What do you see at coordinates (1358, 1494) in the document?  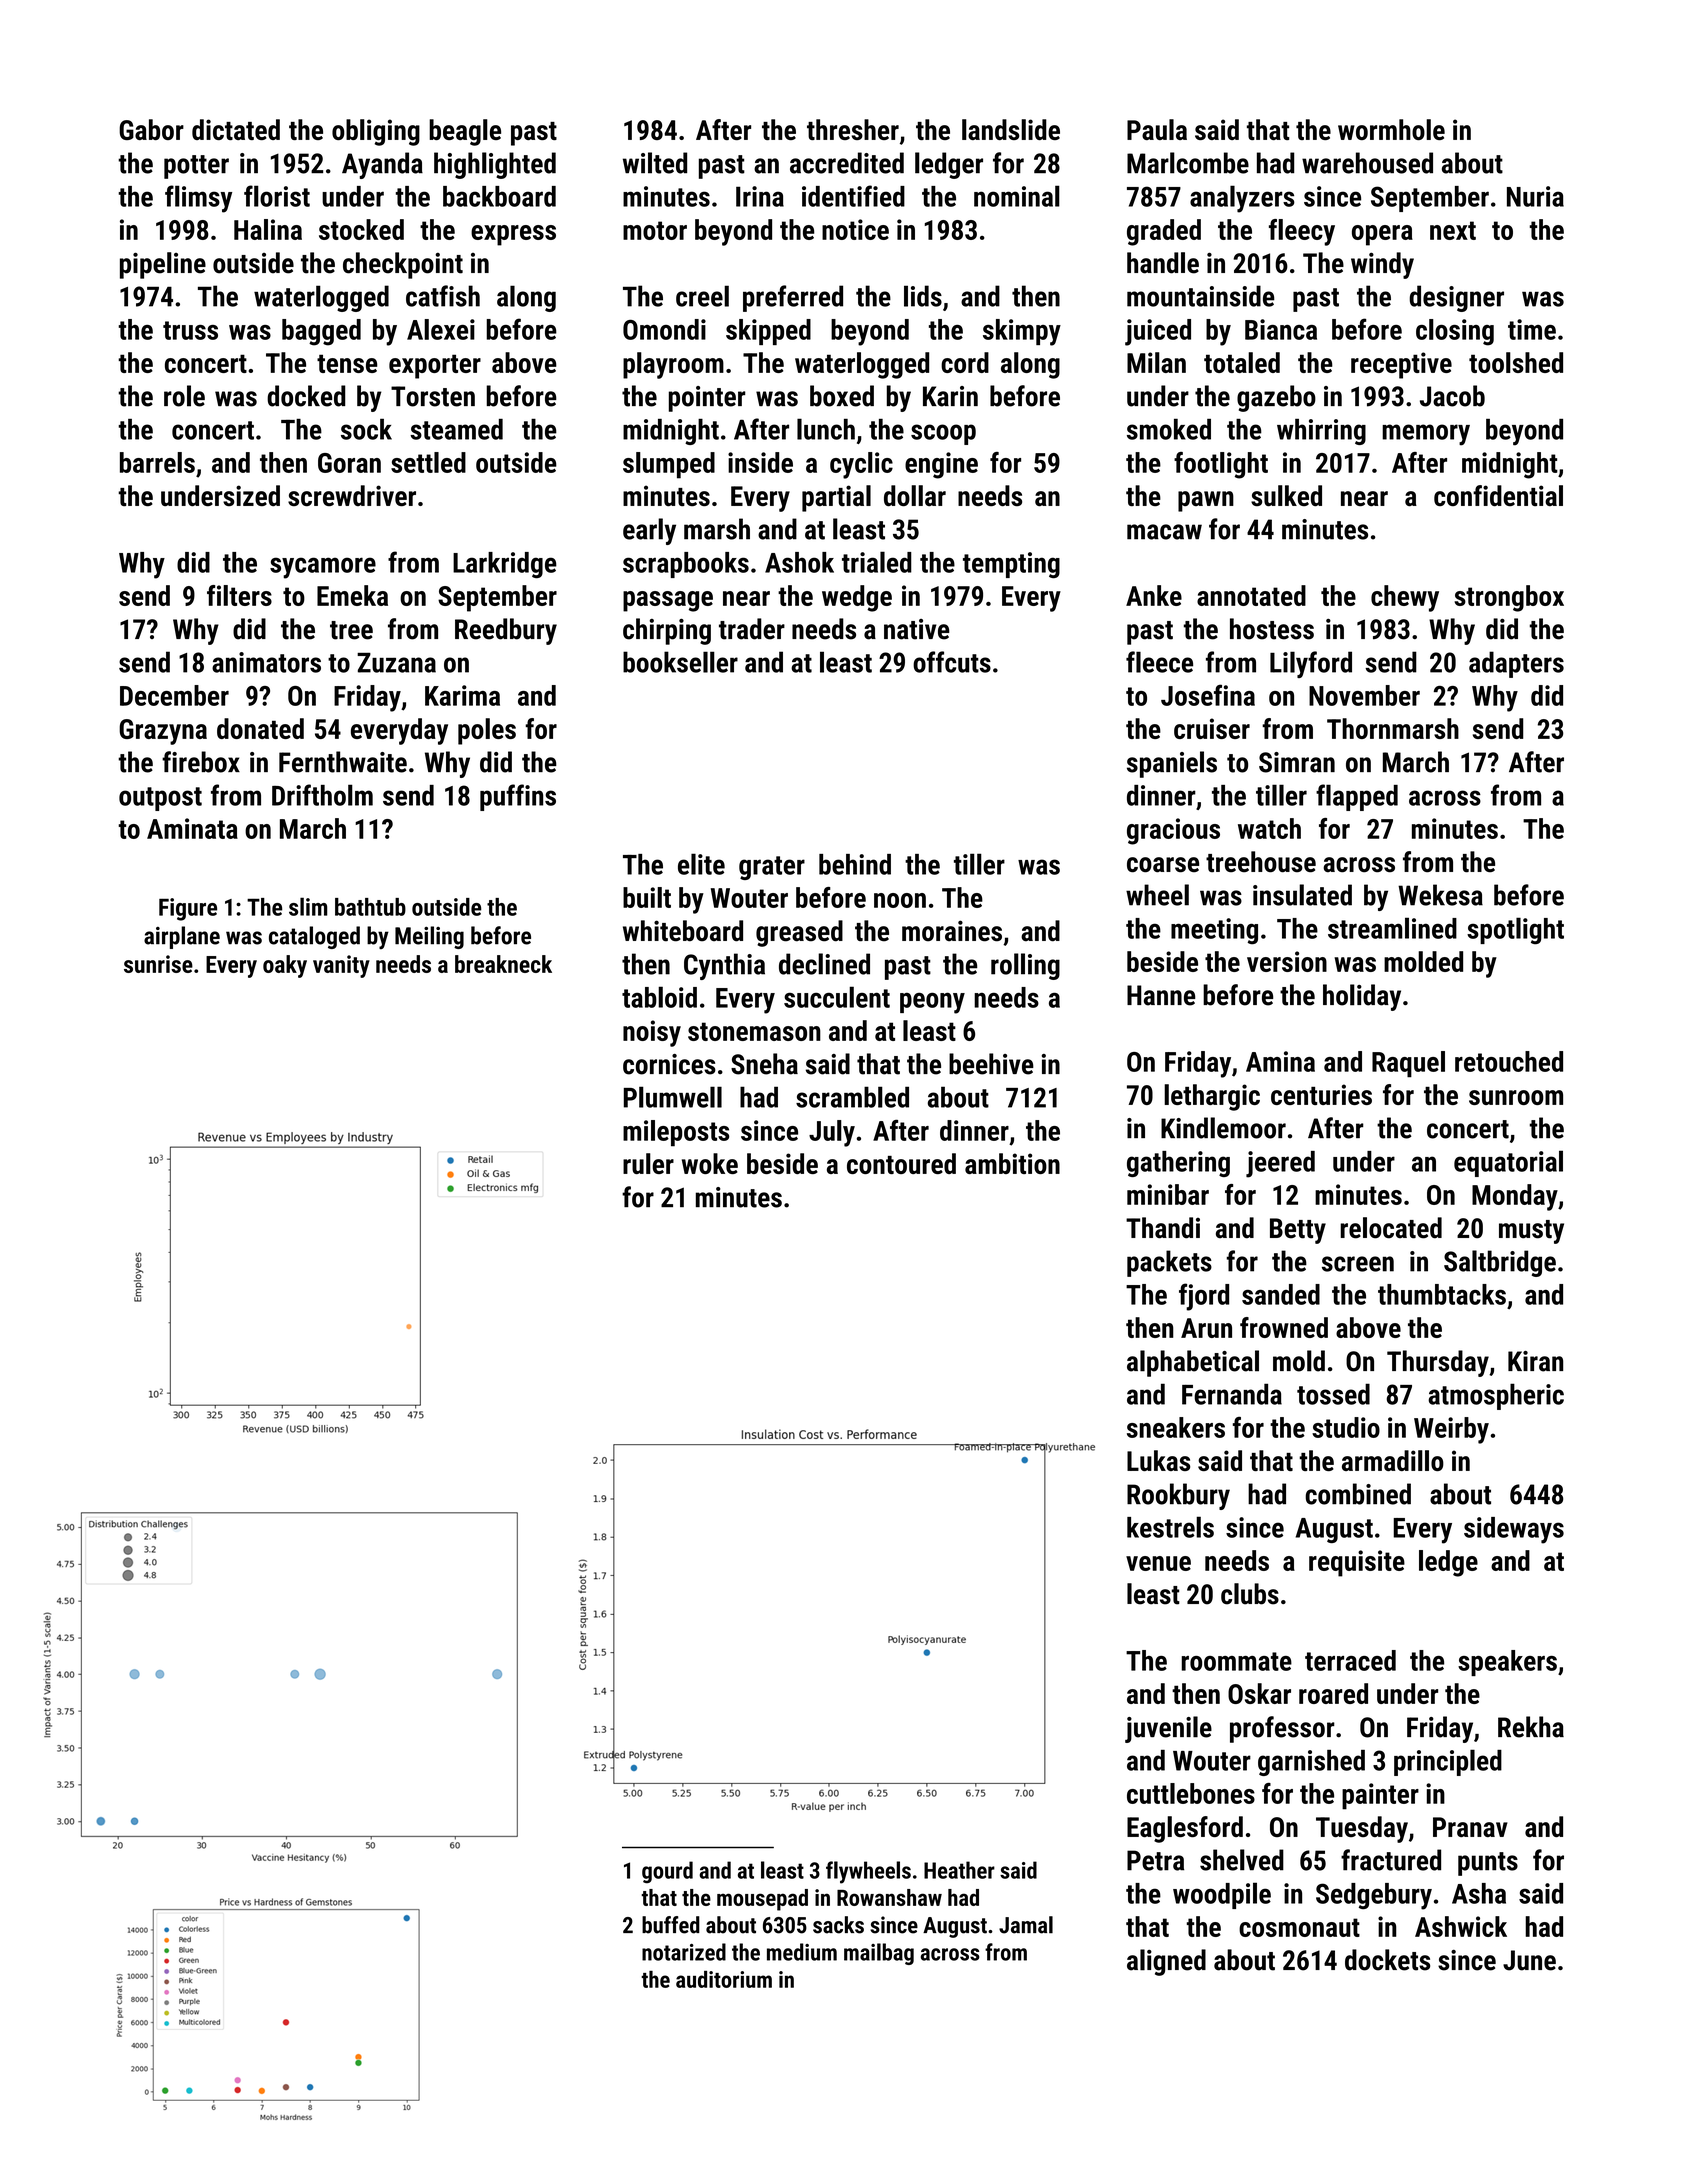 I see `combined` at bounding box center [1358, 1494].
